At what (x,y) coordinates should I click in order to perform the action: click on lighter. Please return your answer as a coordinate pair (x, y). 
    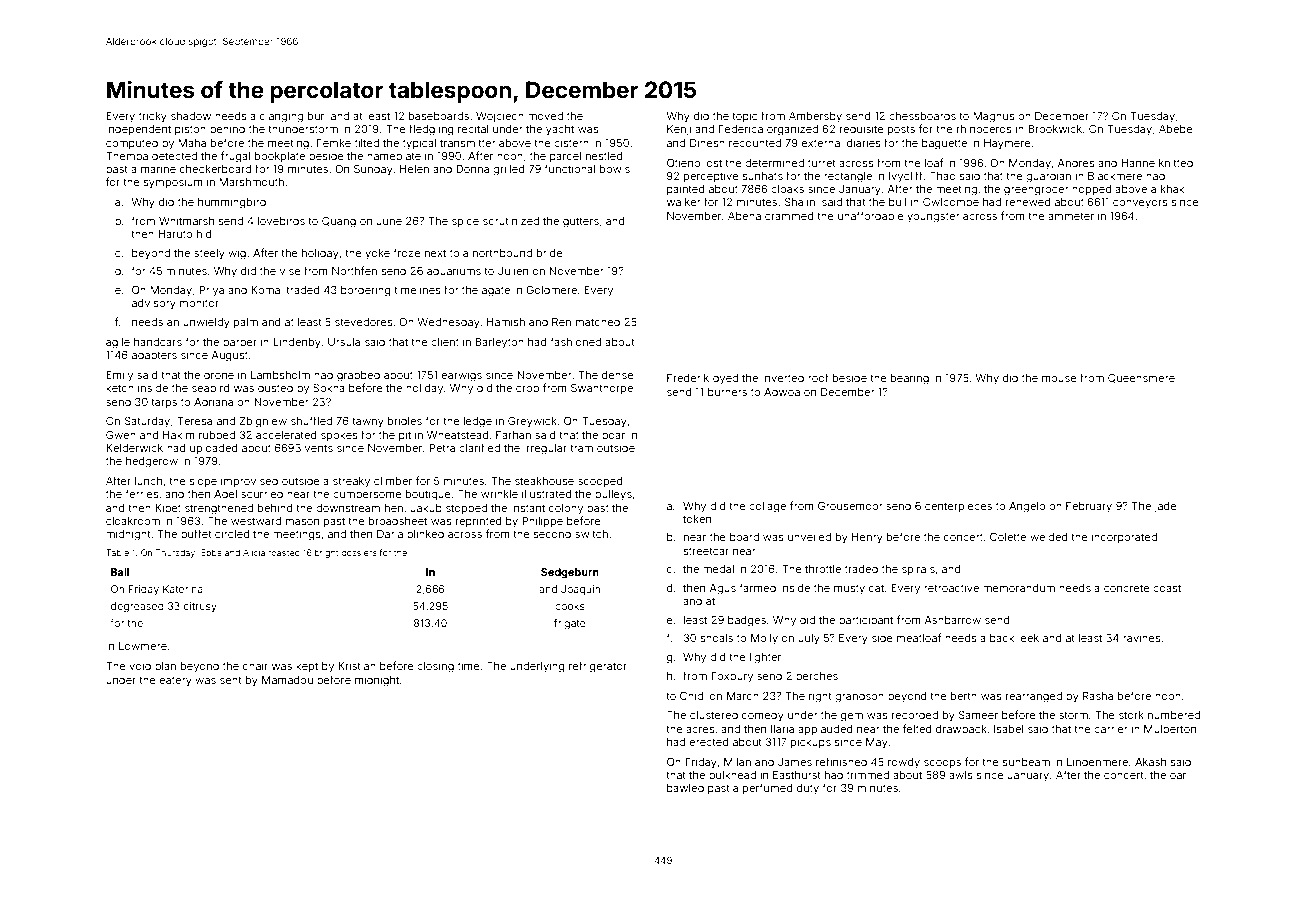
    Looking at the image, I should click on (765, 658).
